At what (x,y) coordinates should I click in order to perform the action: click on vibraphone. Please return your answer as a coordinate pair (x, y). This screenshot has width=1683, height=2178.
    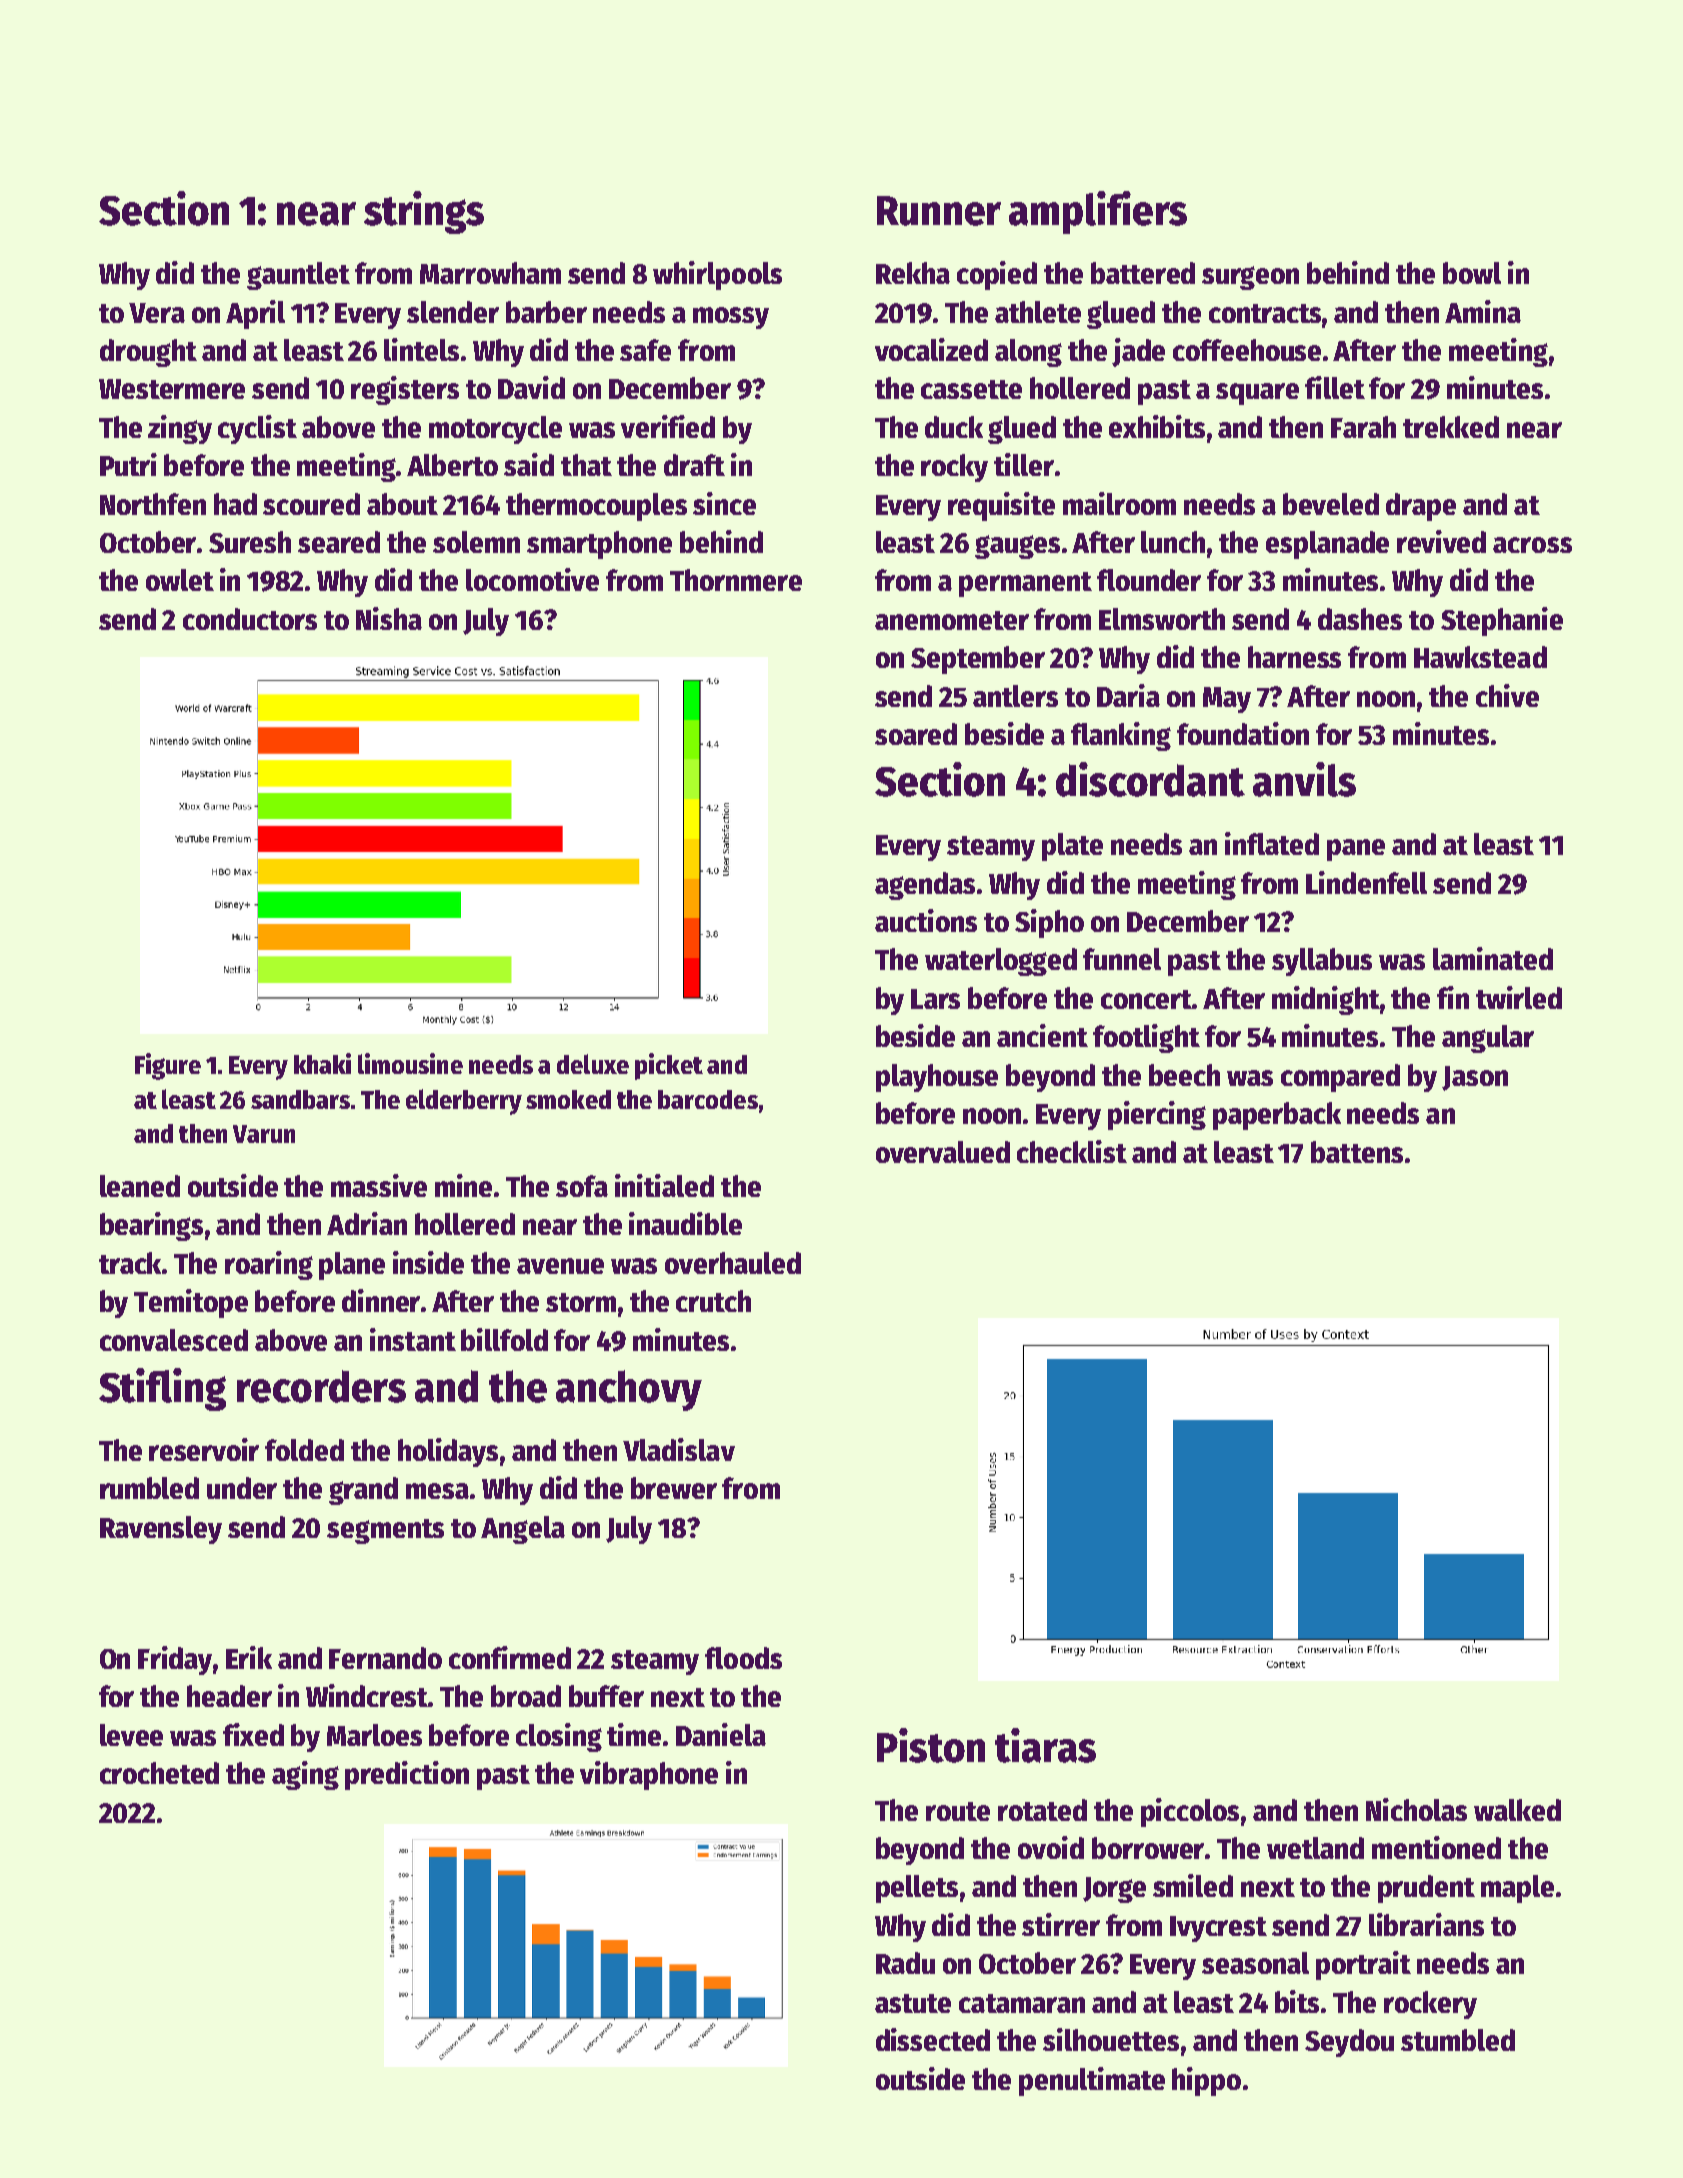
    Looking at the image, I should click on (649, 1775).
